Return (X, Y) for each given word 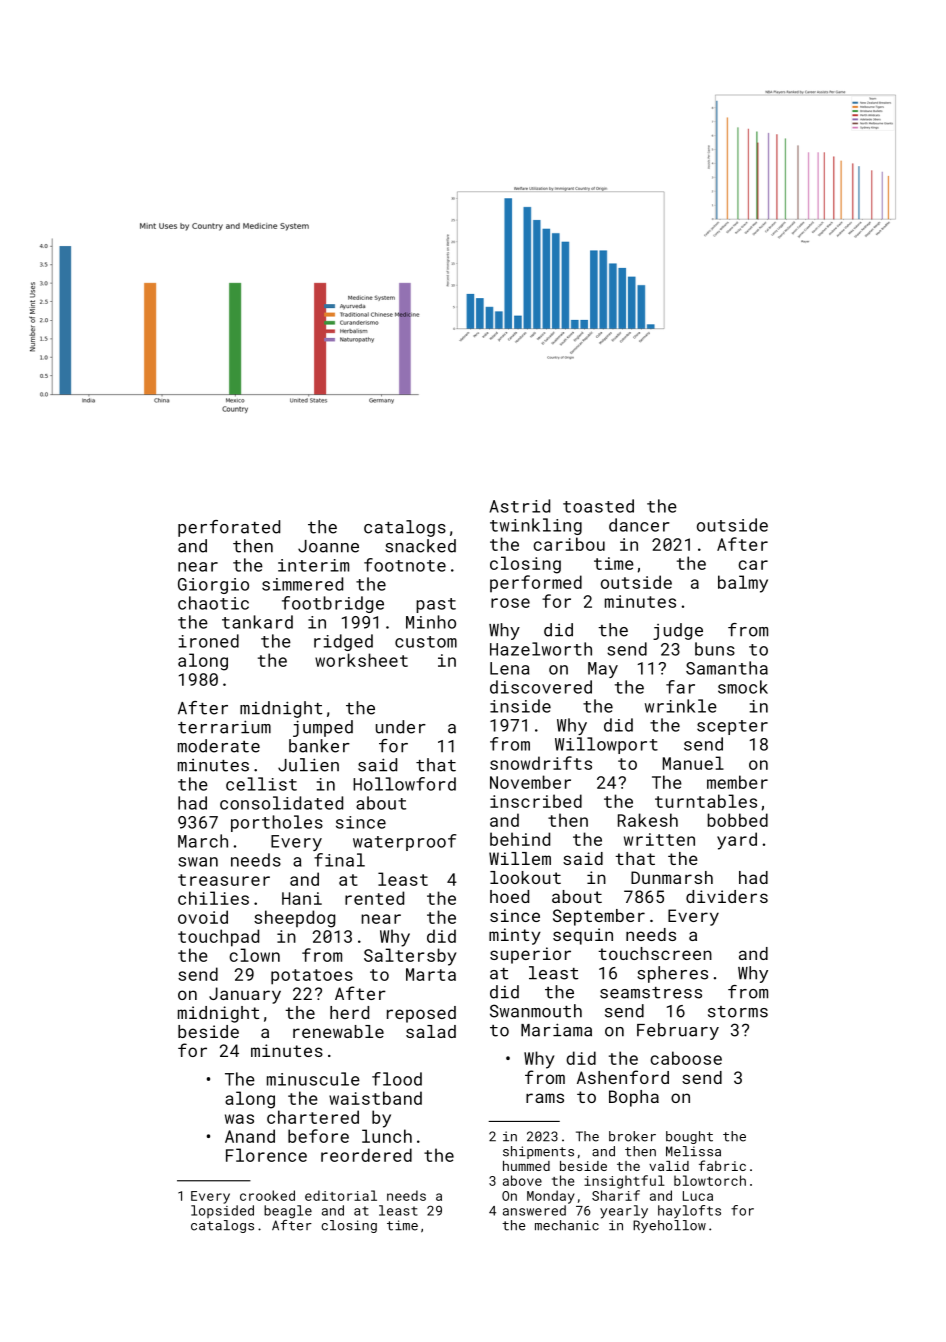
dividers (727, 896)
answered (534, 1210)
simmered (302, 584)
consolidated (281, 803)
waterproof (404, 842)
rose (510, 603)
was (239, 1119)
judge (678, 631)
